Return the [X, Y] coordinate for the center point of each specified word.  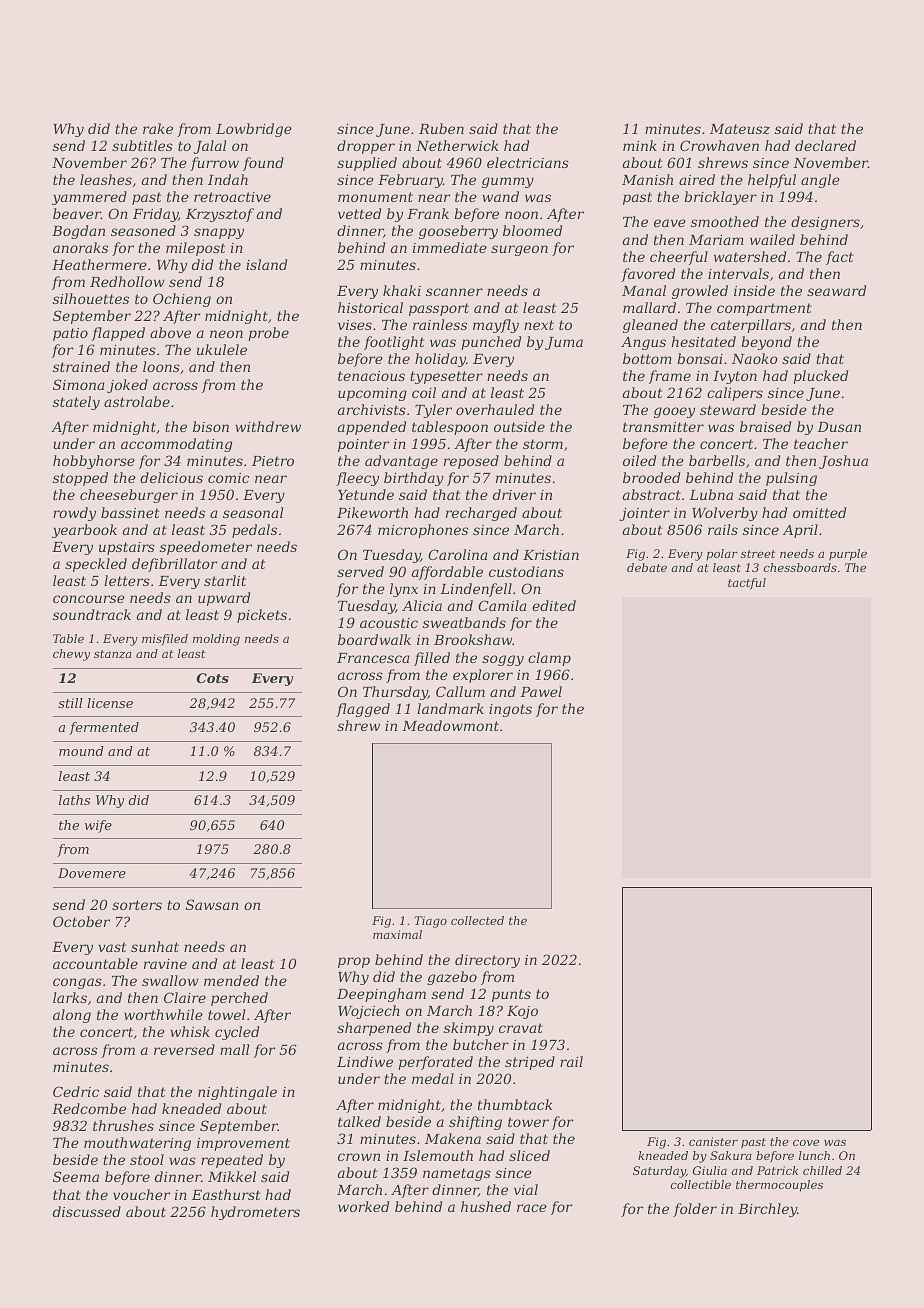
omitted [819, 512]
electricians [528, 162]
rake [158, 128]
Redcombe [89, 1108]
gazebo [452, 978]
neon [226, 334]
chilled [822, 1170]
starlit [225, 580]
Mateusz [740, 129]
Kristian [551, 555]
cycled [237, 1033]
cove [806, 1143]
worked [363, 1206]
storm [543, 444]
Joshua [843, 462]
